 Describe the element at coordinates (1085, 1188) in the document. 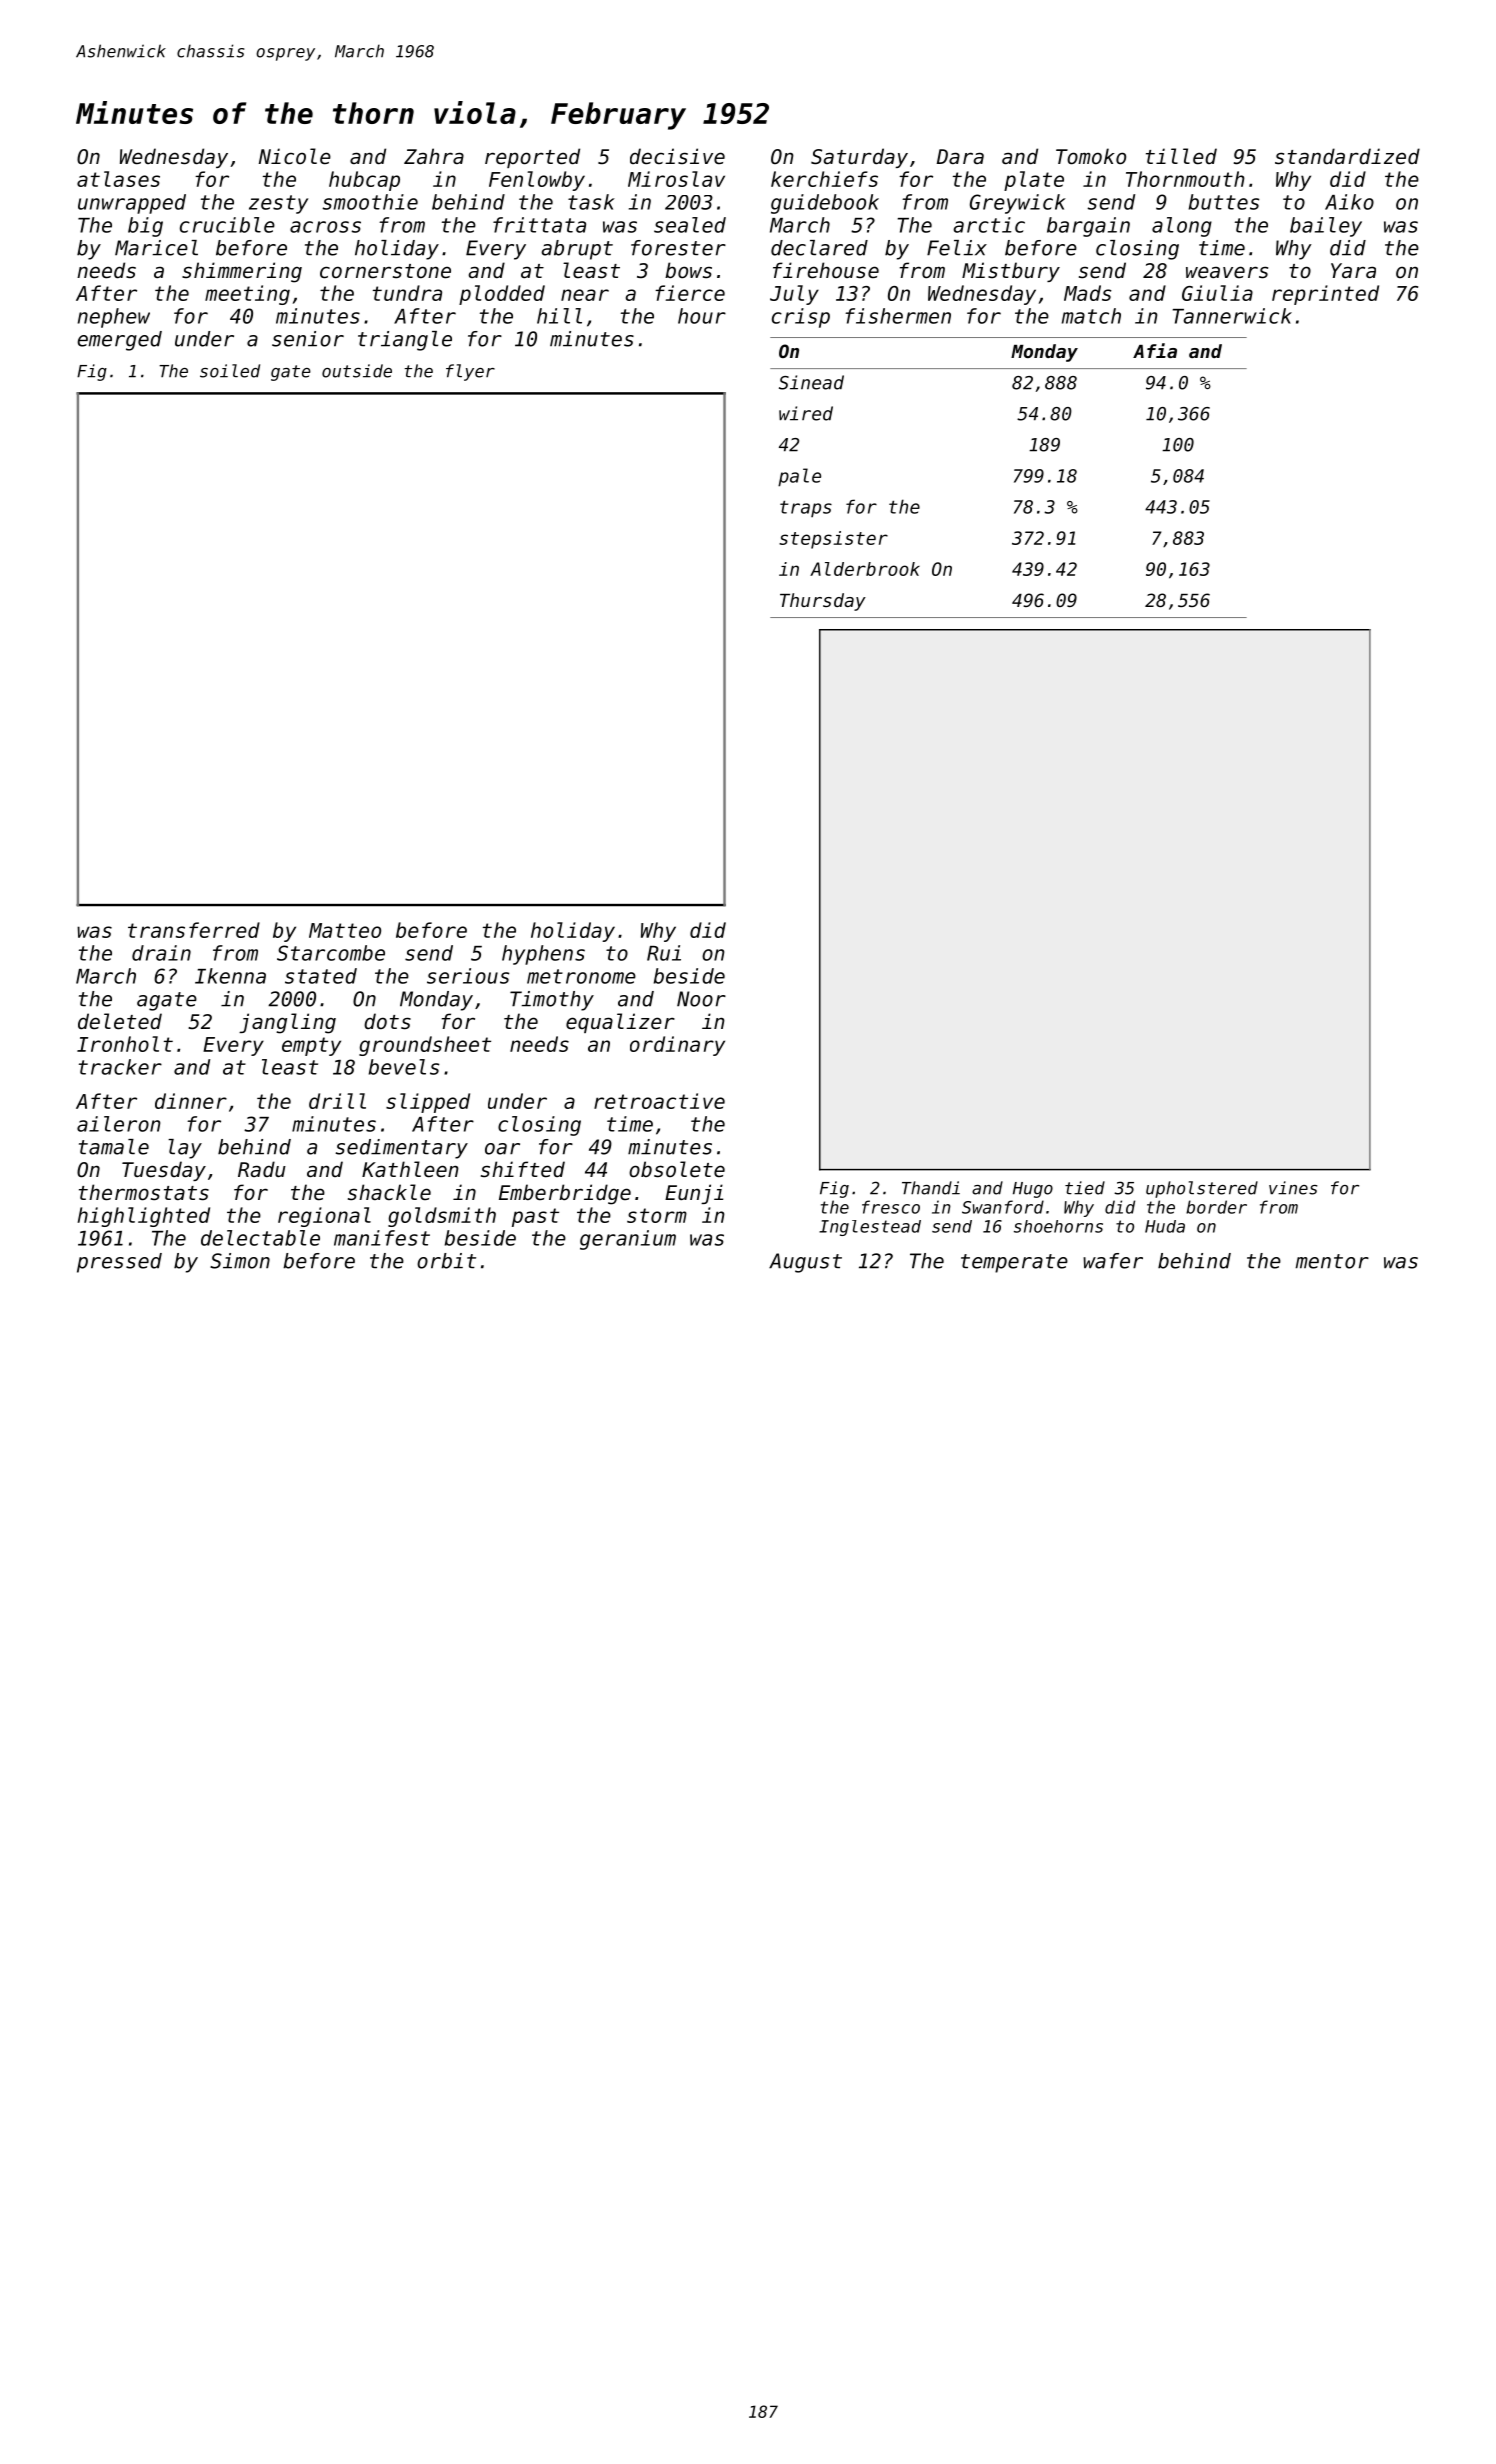

I see `tied` at that location.
